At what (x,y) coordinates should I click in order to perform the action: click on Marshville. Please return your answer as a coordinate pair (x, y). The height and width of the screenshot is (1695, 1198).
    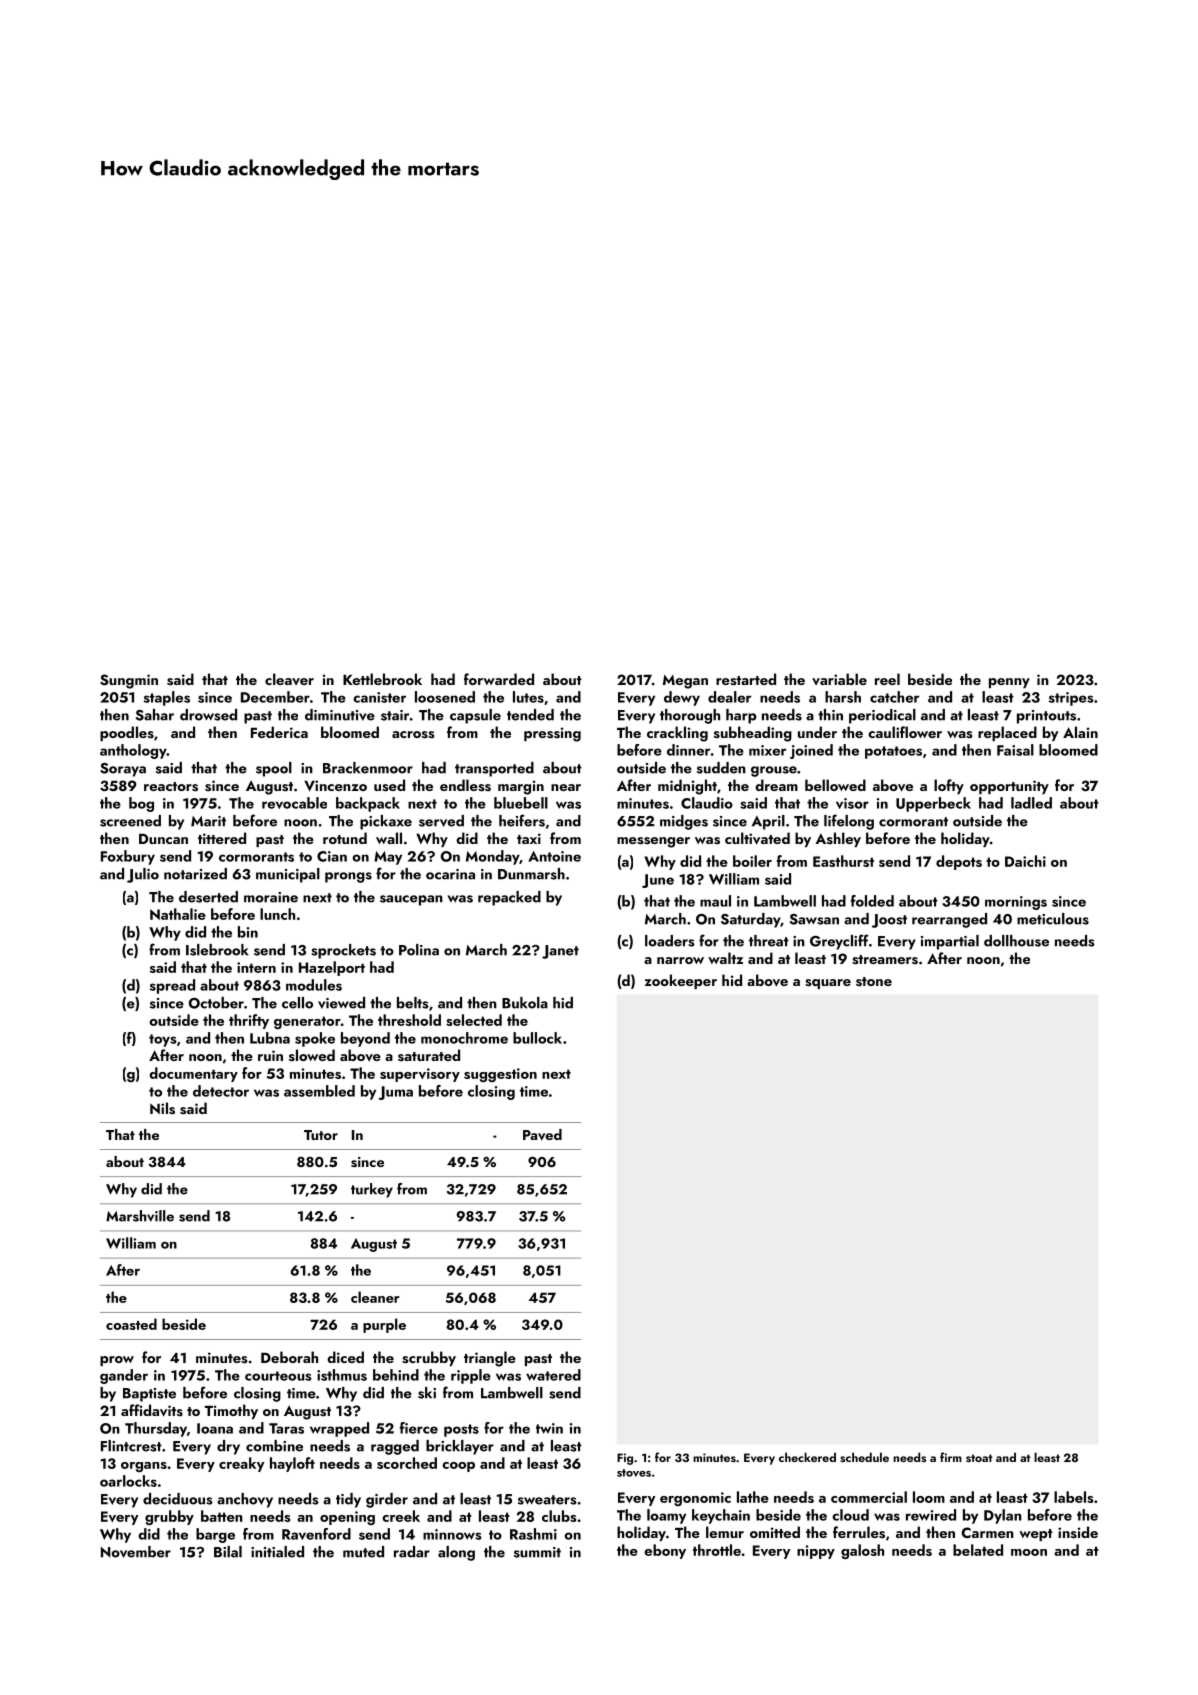
    Looking at the image, I should click on (140, 1216).
